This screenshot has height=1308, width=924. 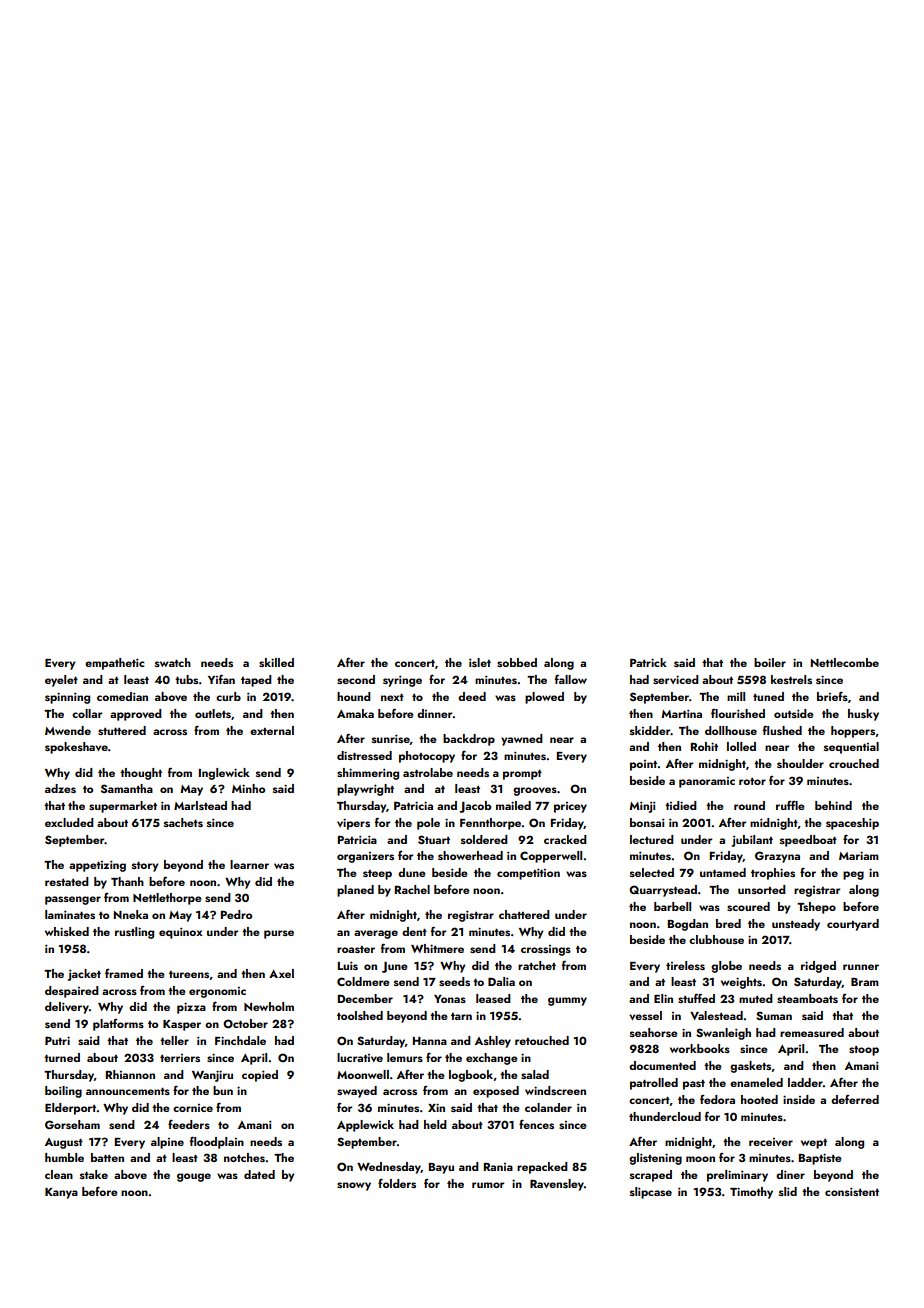 What do you see at coordinates (122, 696) in the screenshot?
I see `comedian` at bounding box center [122, 696].
